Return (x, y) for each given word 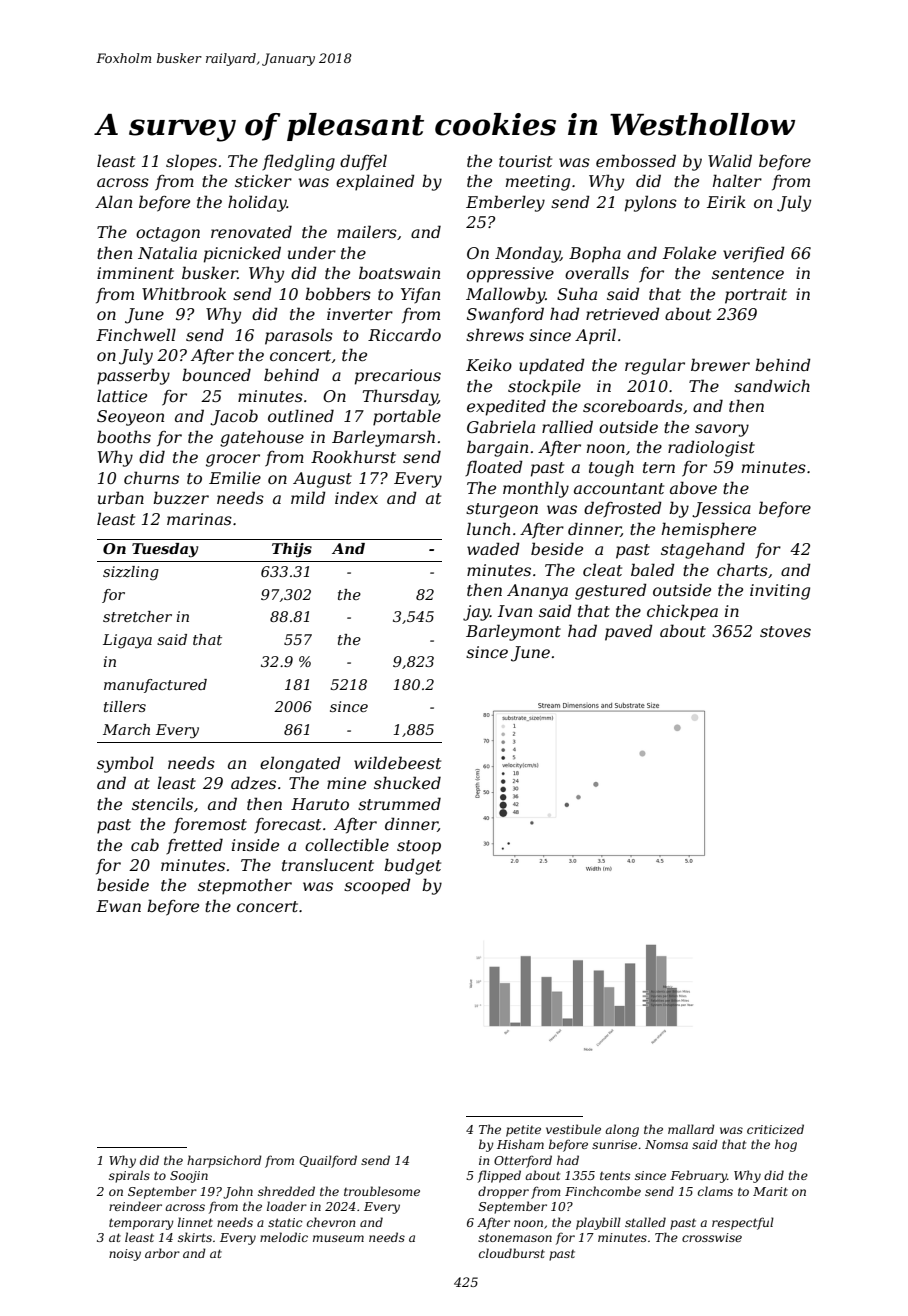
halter (737, 180)
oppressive (510, 275)
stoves (785, 631)
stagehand (703, 550)
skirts (195, 1237)
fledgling (298, 162)
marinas (199, 519)
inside (255, 844)
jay (476, 613)
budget (412, 866)
